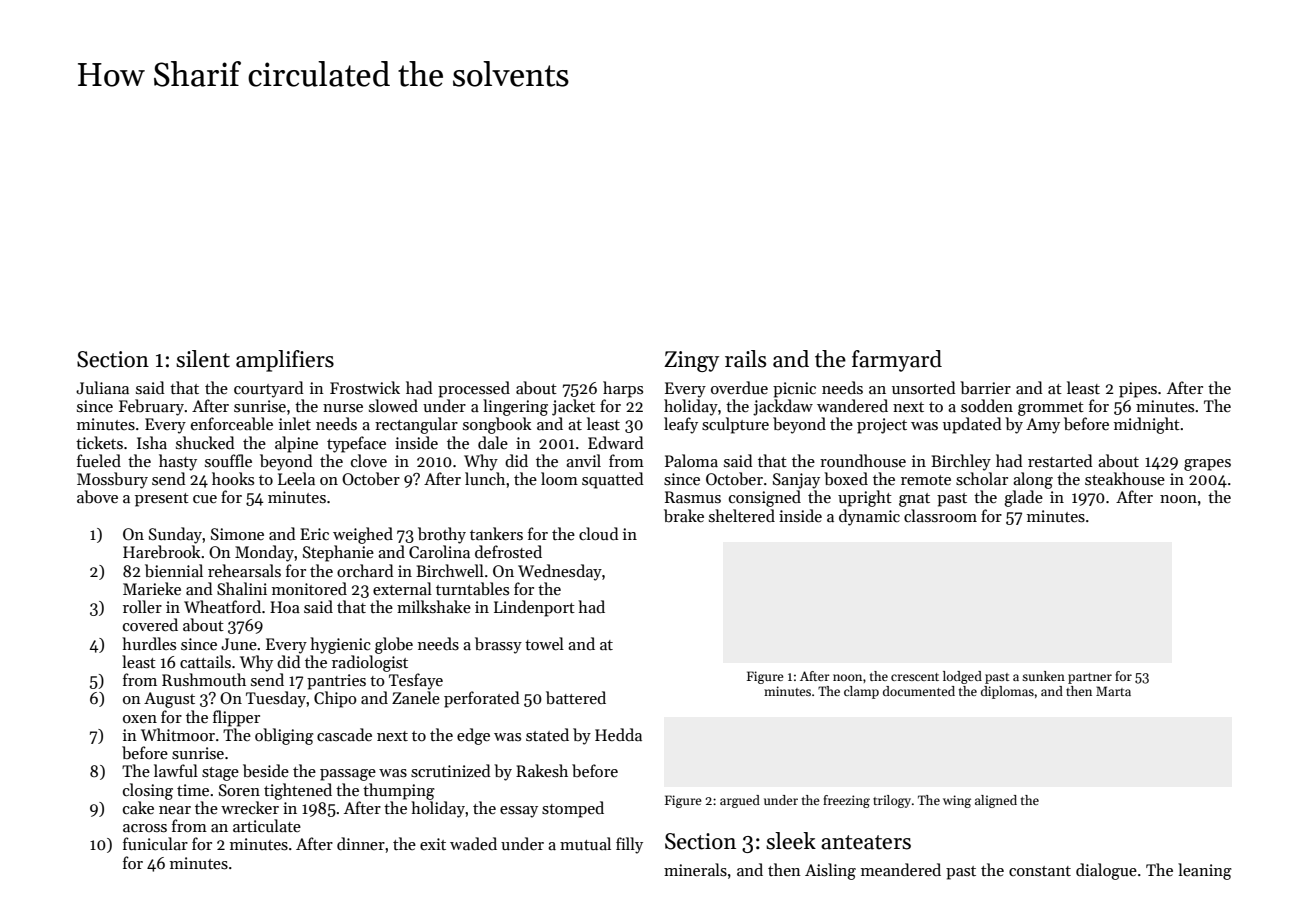 The height and width of the document is (924, 1308). What do you see at coordinates (585, 843) in the document?
I see `mutual` at bounding box center [585, 843].
